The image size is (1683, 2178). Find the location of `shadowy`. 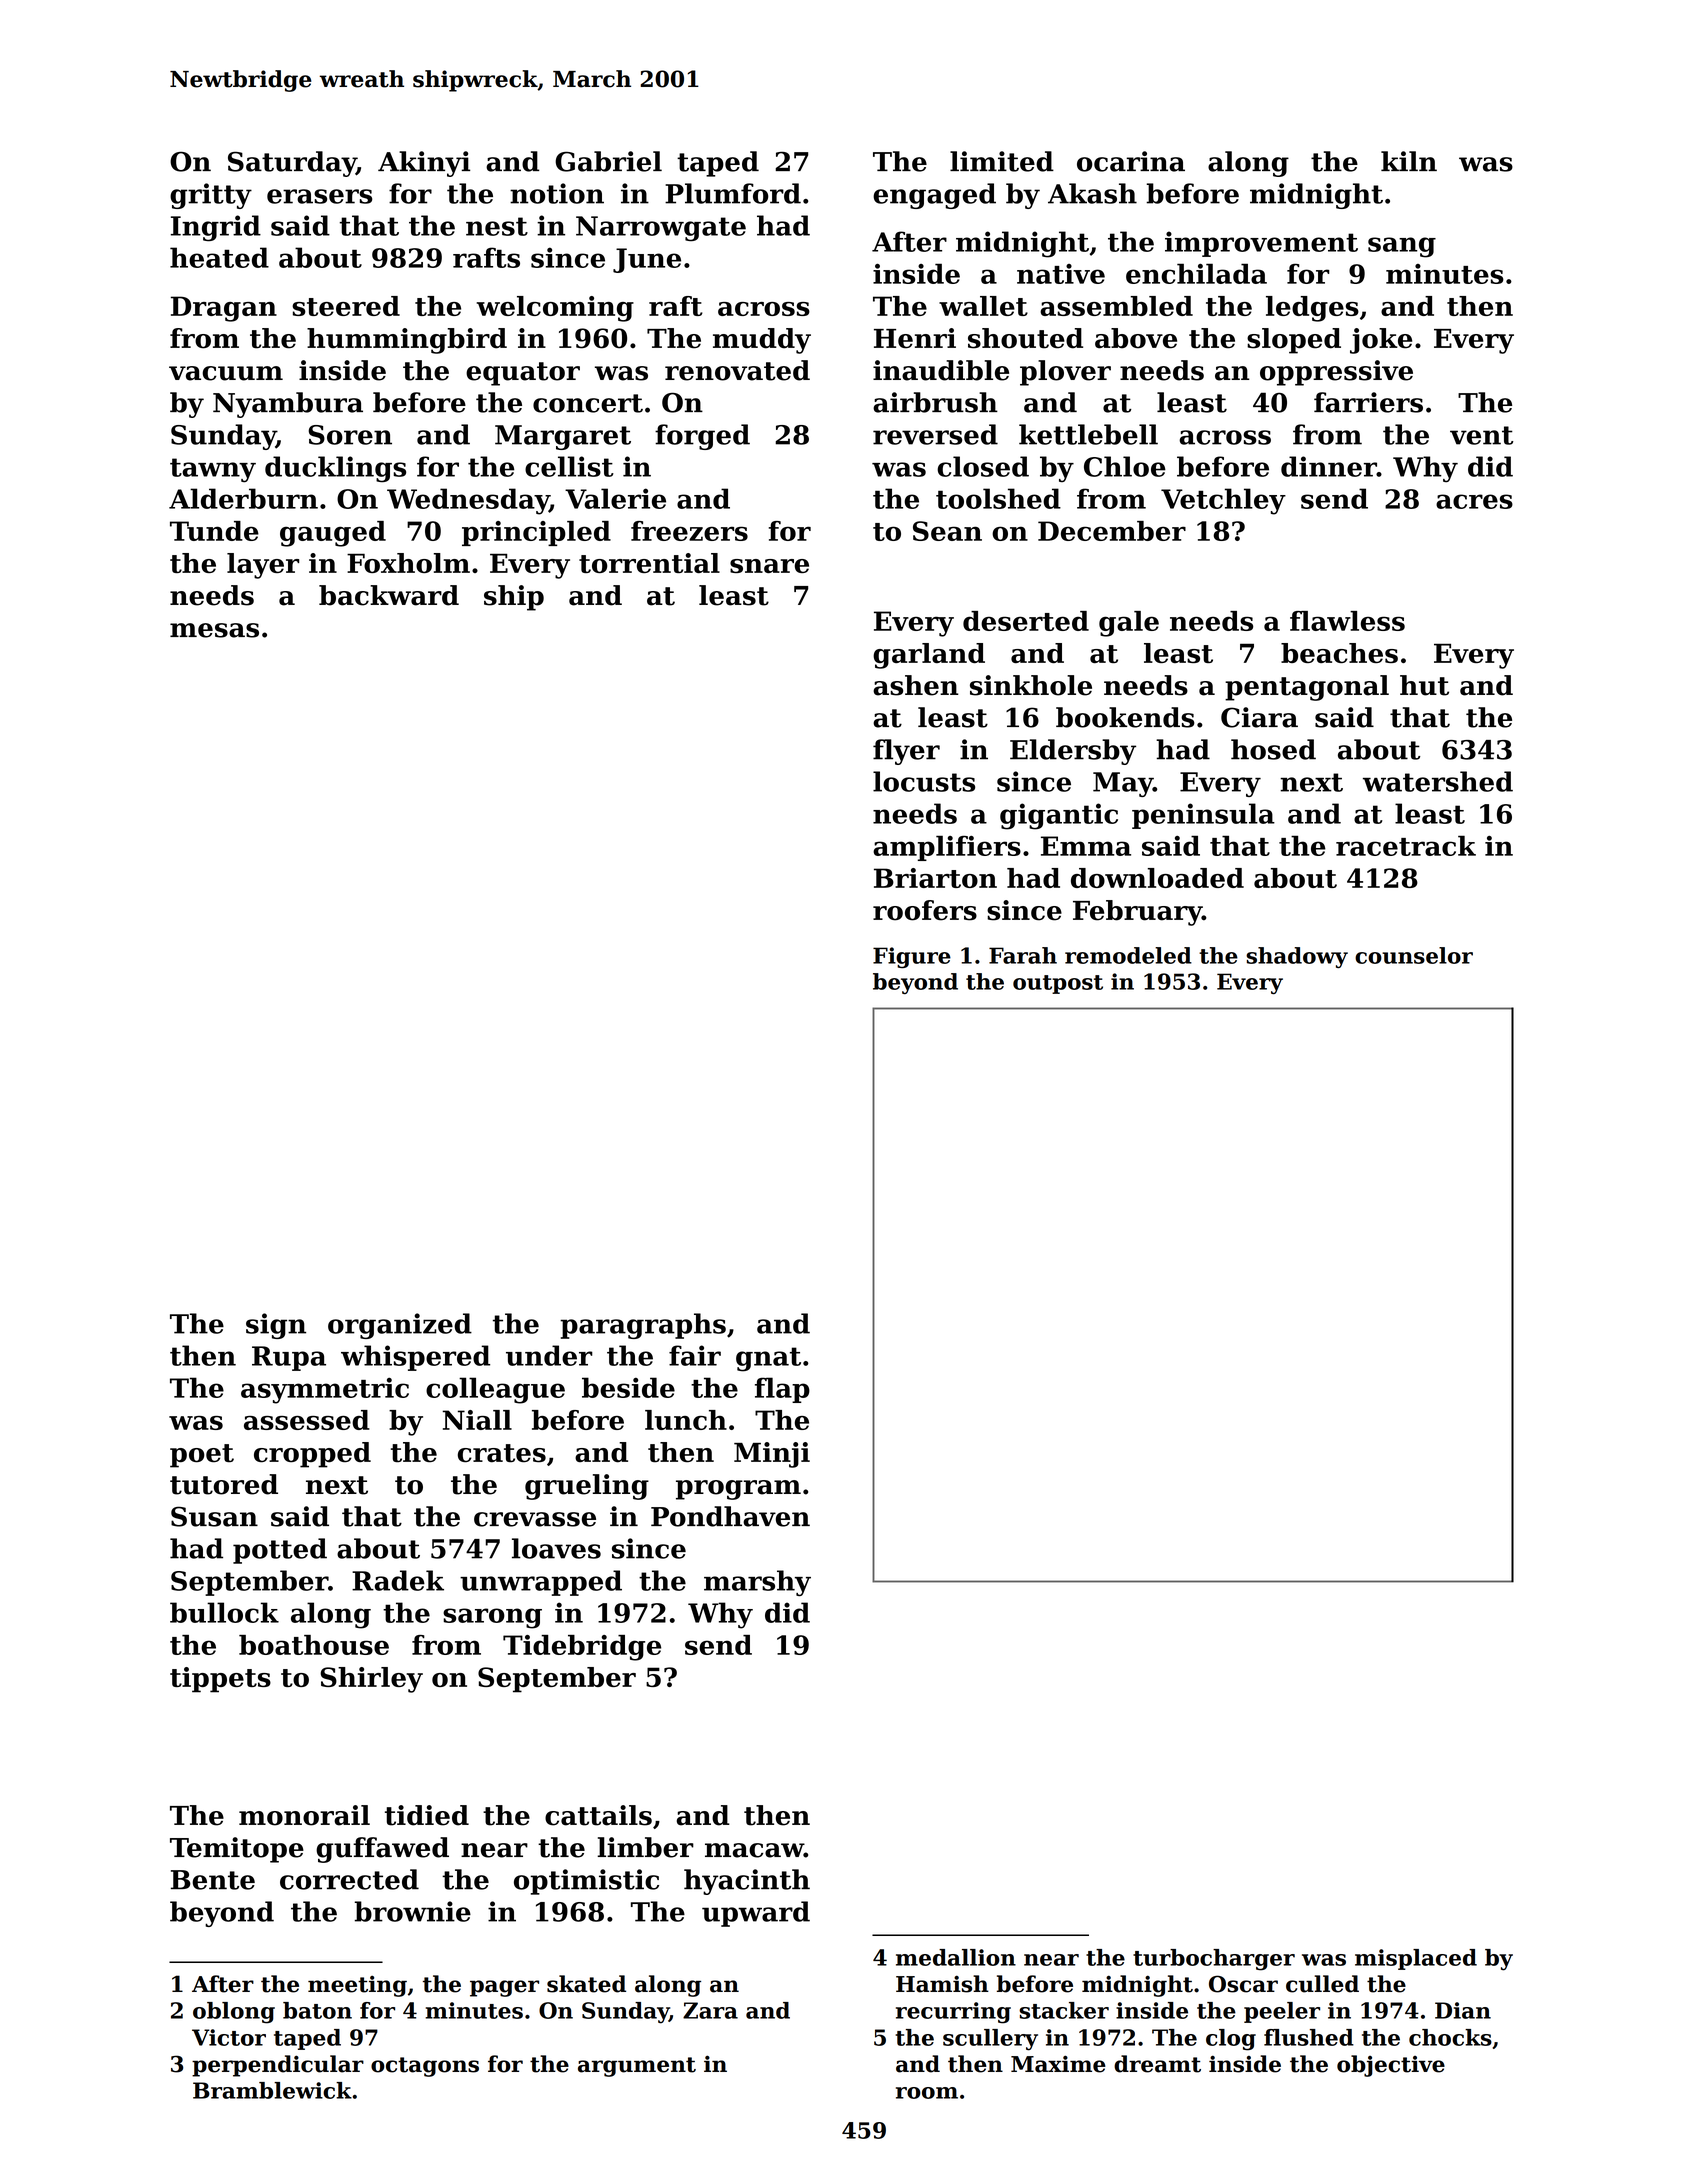

shadowy is located at coordinates (1297, 957).
